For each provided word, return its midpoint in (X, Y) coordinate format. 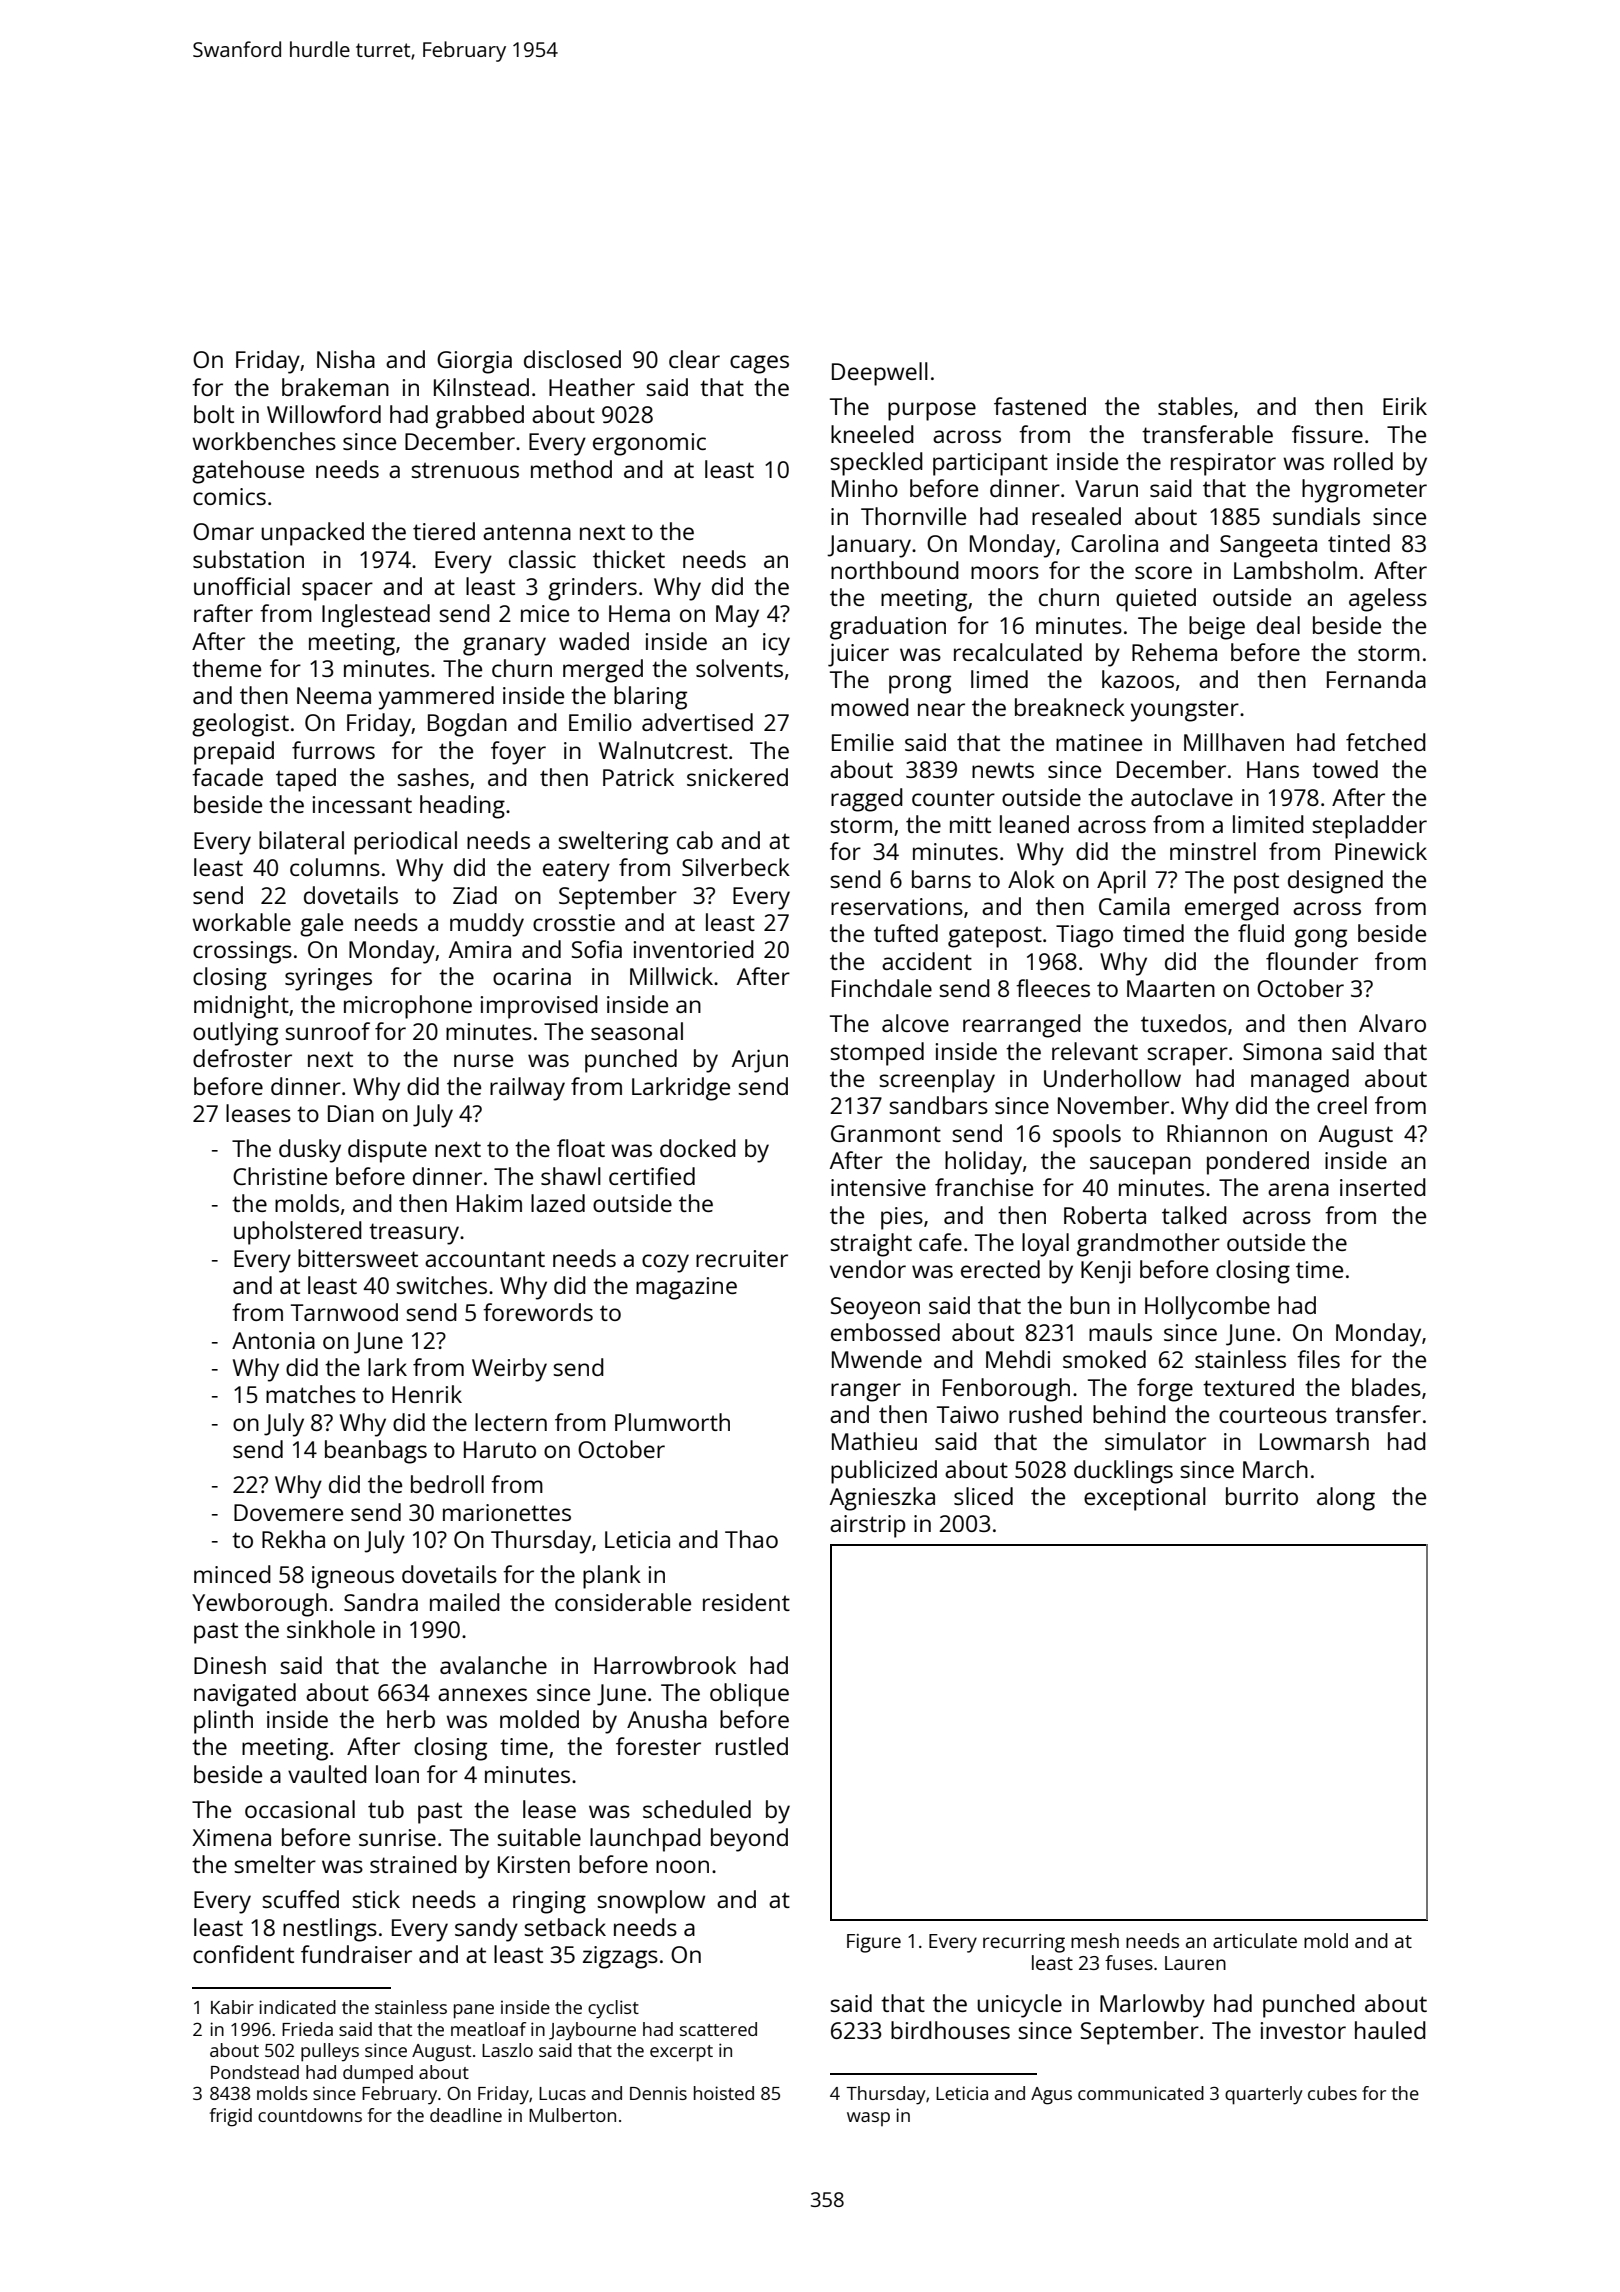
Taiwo (968, 1414)
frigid (231, 2117)
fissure (1327, 434)
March (1275, 1469)
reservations (897, 906)
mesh (1095, 1940)
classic (542, 559)
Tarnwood (344, 1312)
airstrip (868, 1526)
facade (227, 777)
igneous (353, 1577)
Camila (1134, 906)
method (571, 469)
